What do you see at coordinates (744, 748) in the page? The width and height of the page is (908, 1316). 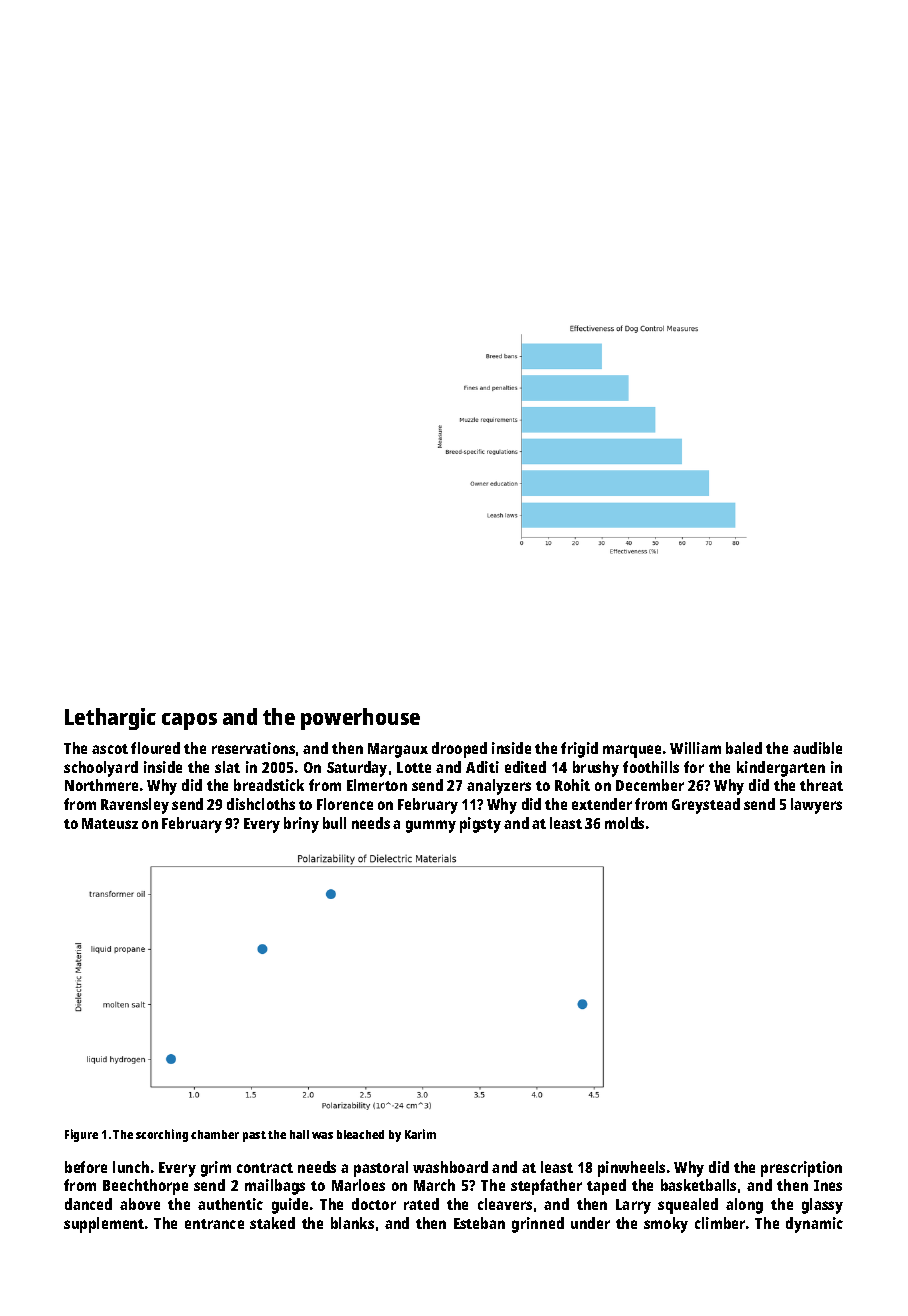 I see `baled` at bounding box center [744, 748].
